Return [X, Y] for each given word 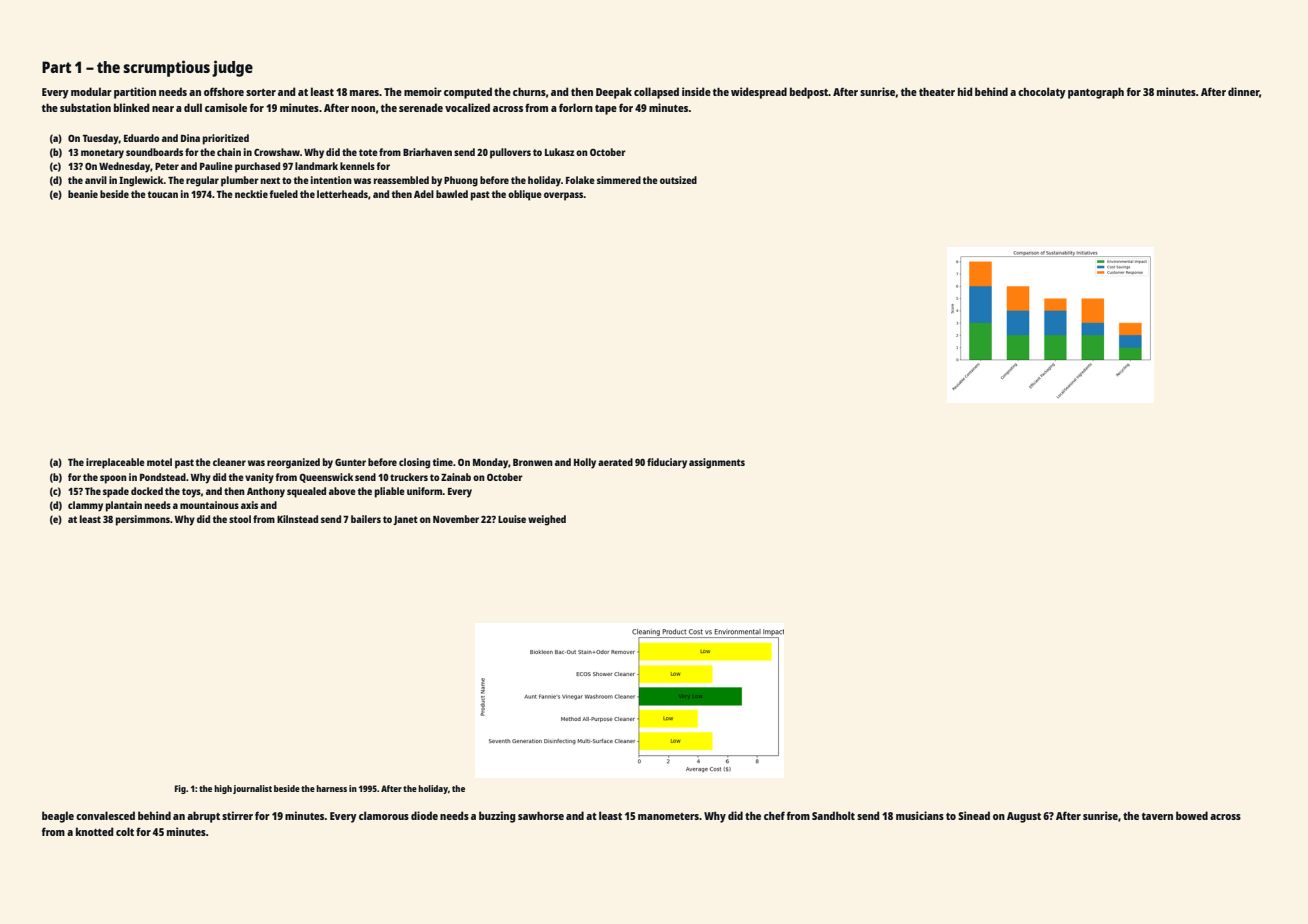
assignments [717, 463]
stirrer [237, 815]
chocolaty [1042, 93]
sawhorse [541, 815]
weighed [547, 520]
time [442, 462]
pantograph [1096, 93]
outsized [678, 180]
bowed [1192, 815]
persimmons [143, 520]
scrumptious [166, 68]
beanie [83, 194]
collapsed [656, 93]
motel [159, 462]
